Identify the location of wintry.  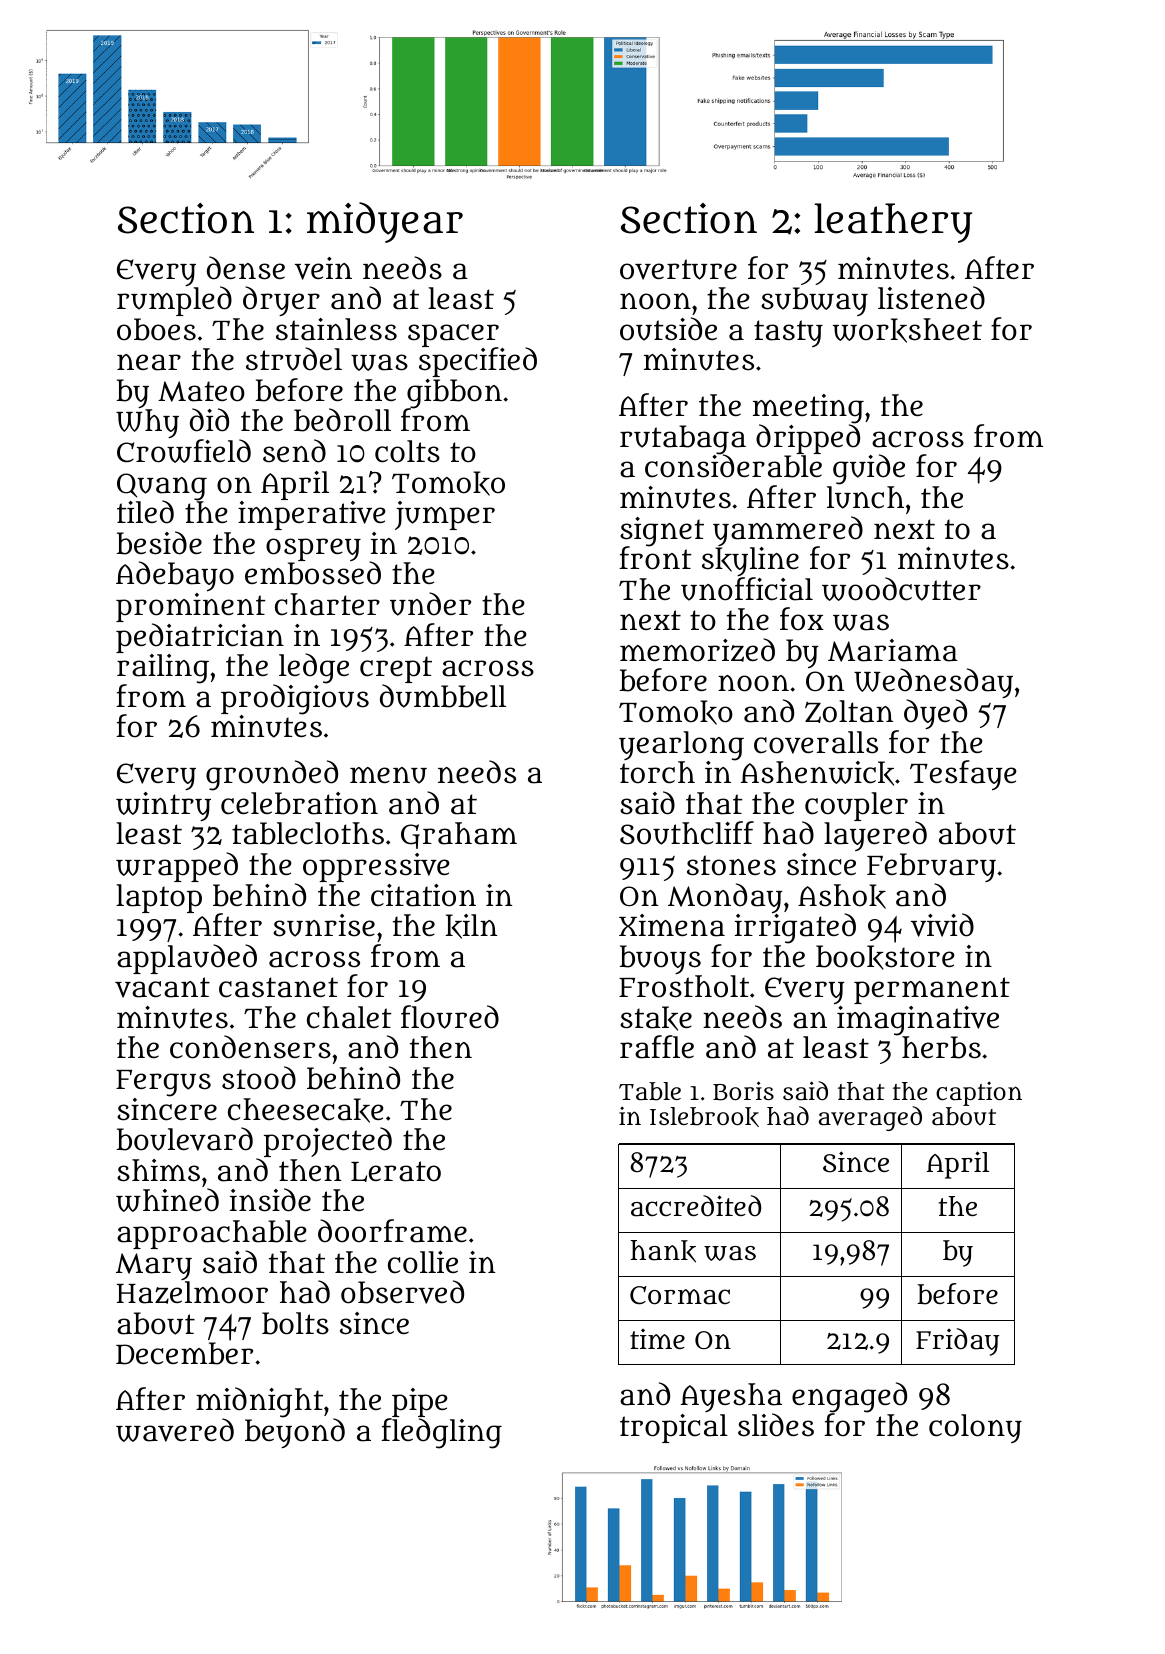
(163, 806).
